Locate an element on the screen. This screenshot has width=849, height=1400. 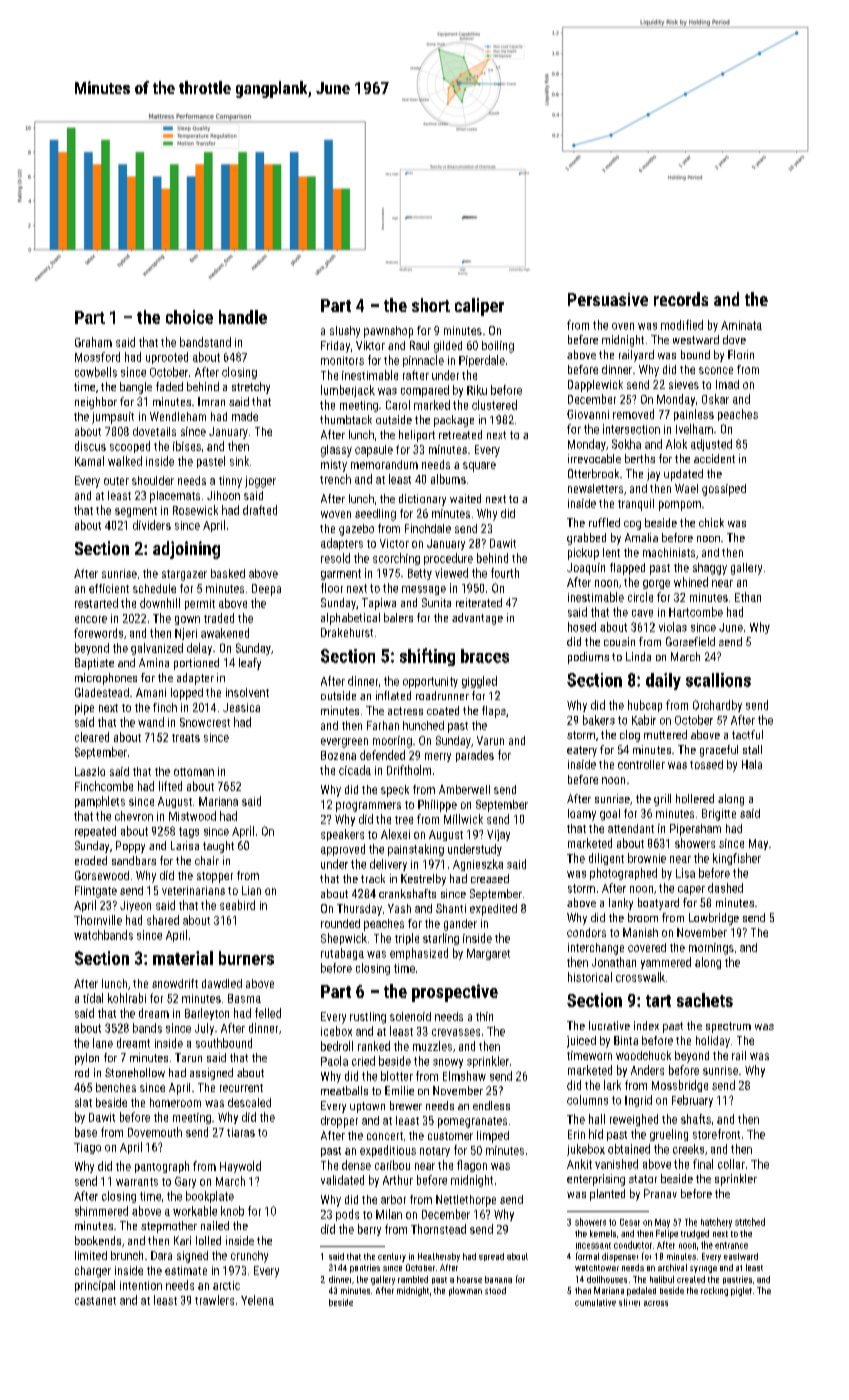
kohlrabi is located at coordinates (127, 998).
